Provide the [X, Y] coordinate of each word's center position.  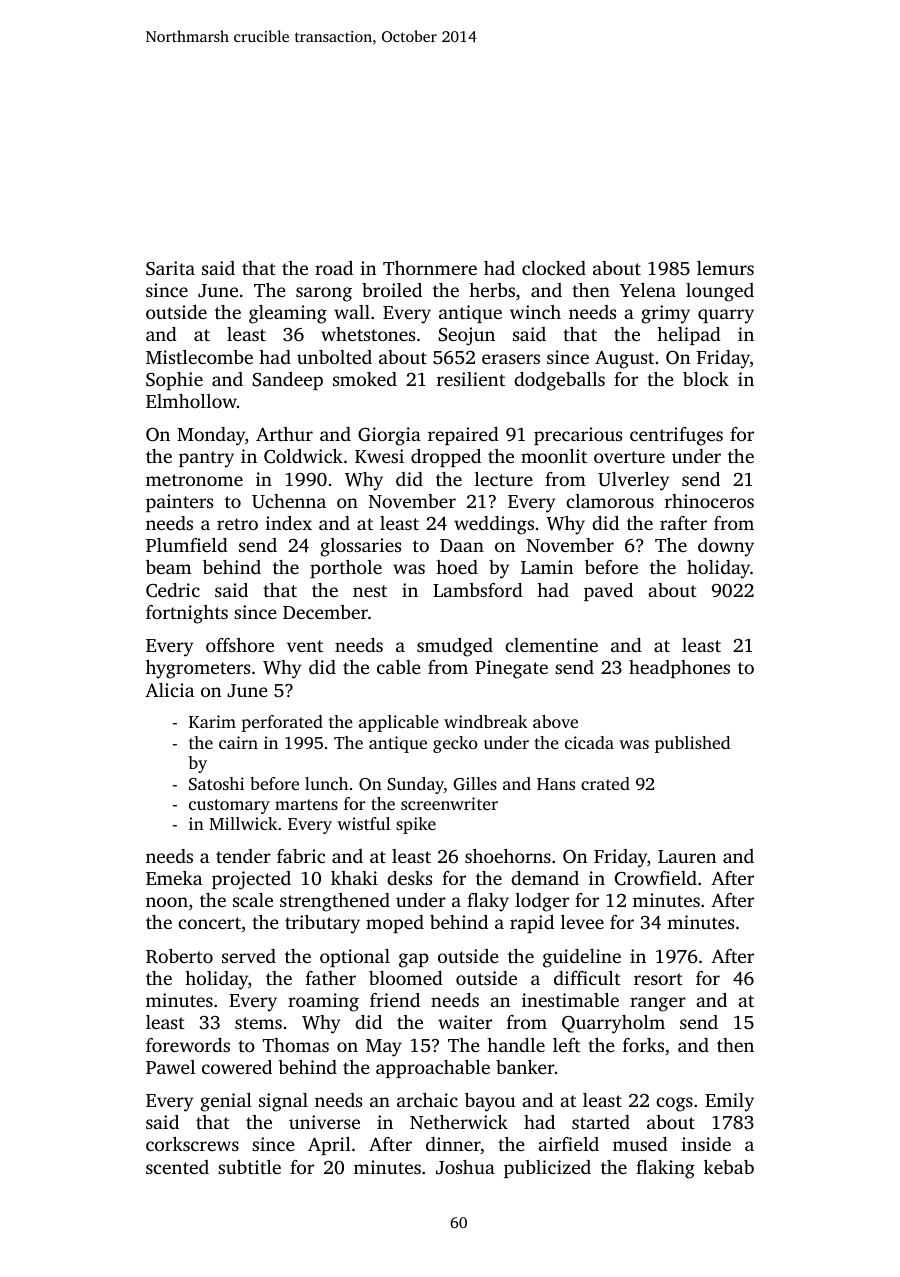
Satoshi [216, 784]
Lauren [687, 856]
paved [608, 592]
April [329, 1146]
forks [643, 1045]
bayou [490, 1102]
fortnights [187, 614]
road [334, 268]
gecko [455, 744]
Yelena [648, 290]
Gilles [475, 784]
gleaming [288, 314]
